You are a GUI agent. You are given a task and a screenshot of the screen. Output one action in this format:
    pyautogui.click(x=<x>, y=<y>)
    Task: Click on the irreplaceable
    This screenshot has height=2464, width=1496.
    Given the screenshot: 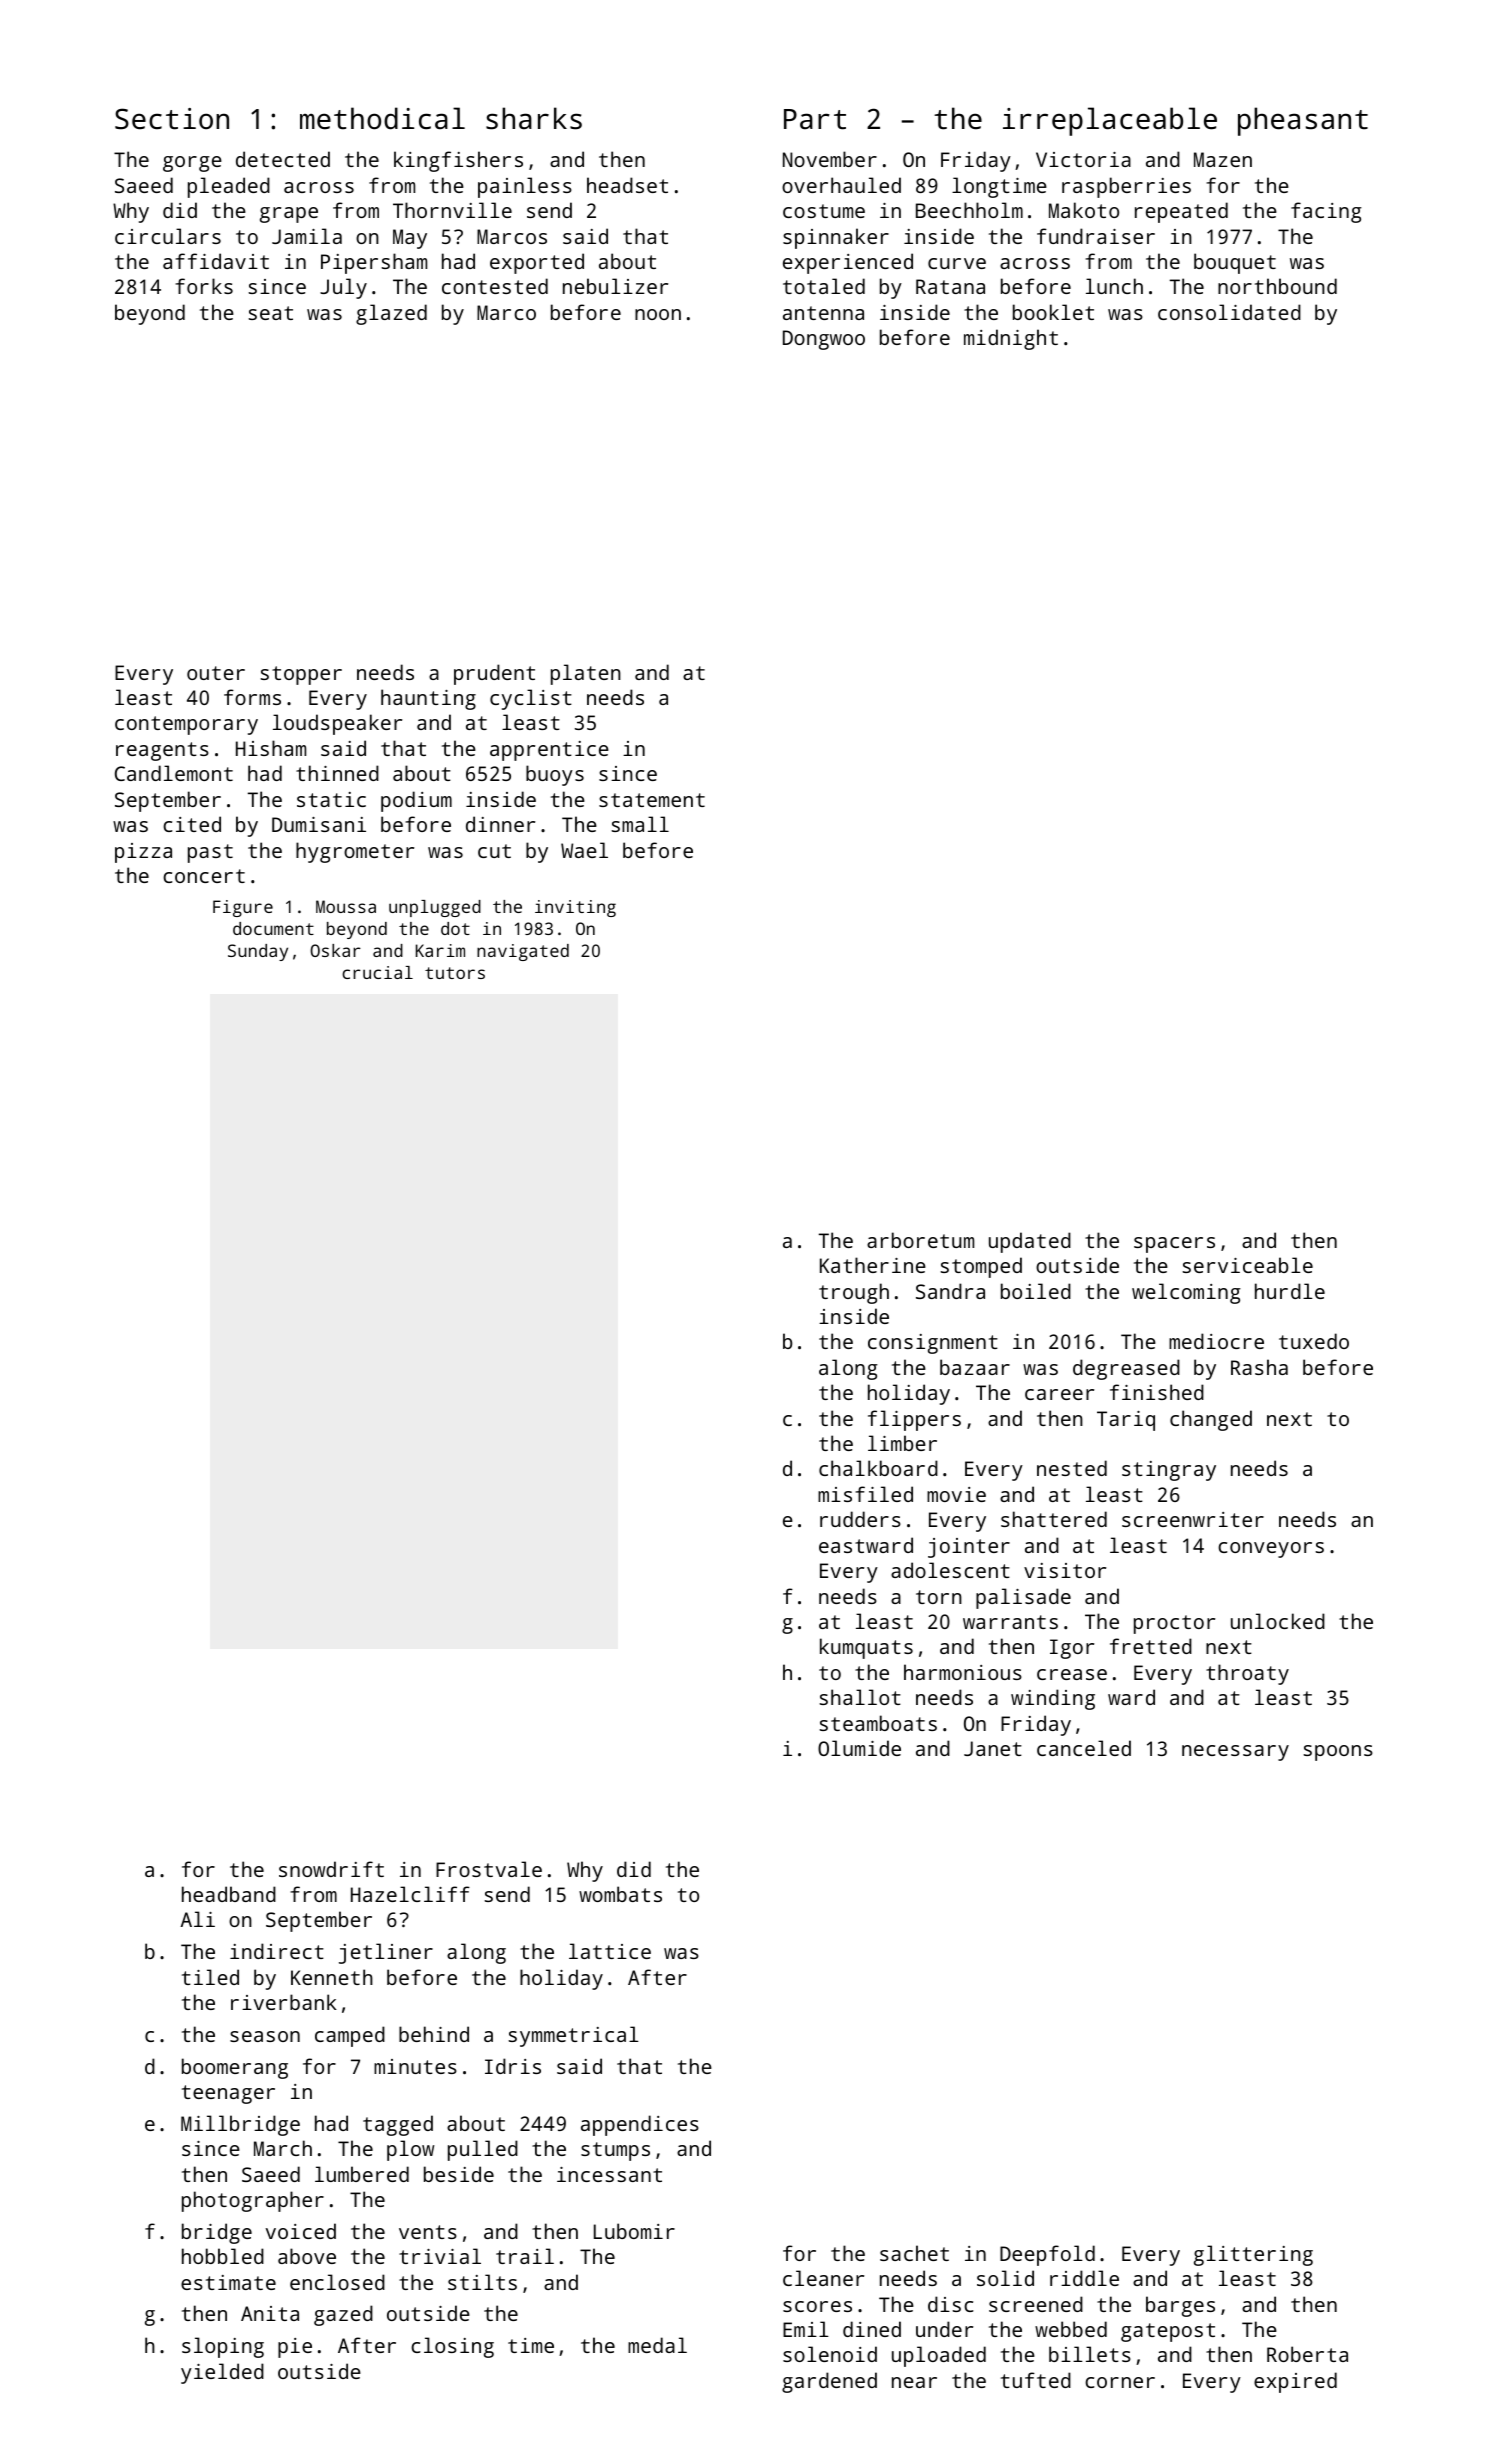 What is the action you would take?
    pyautogui.click(x=1110, y=121)
